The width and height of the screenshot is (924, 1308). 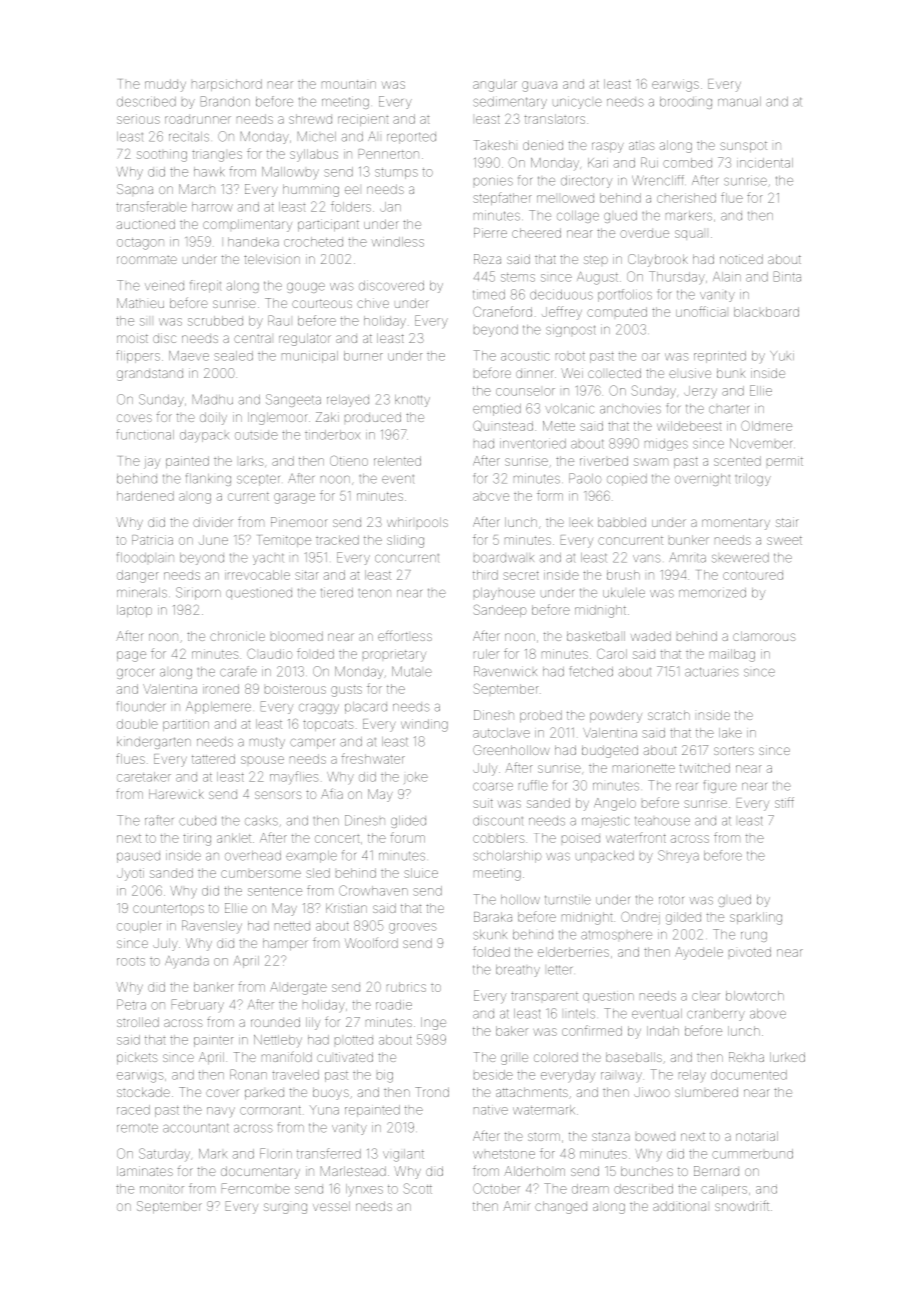 What do you see at coordinates (278, 795) in the screenshot?
I see `sensors` at bounding box center [278, 795].
